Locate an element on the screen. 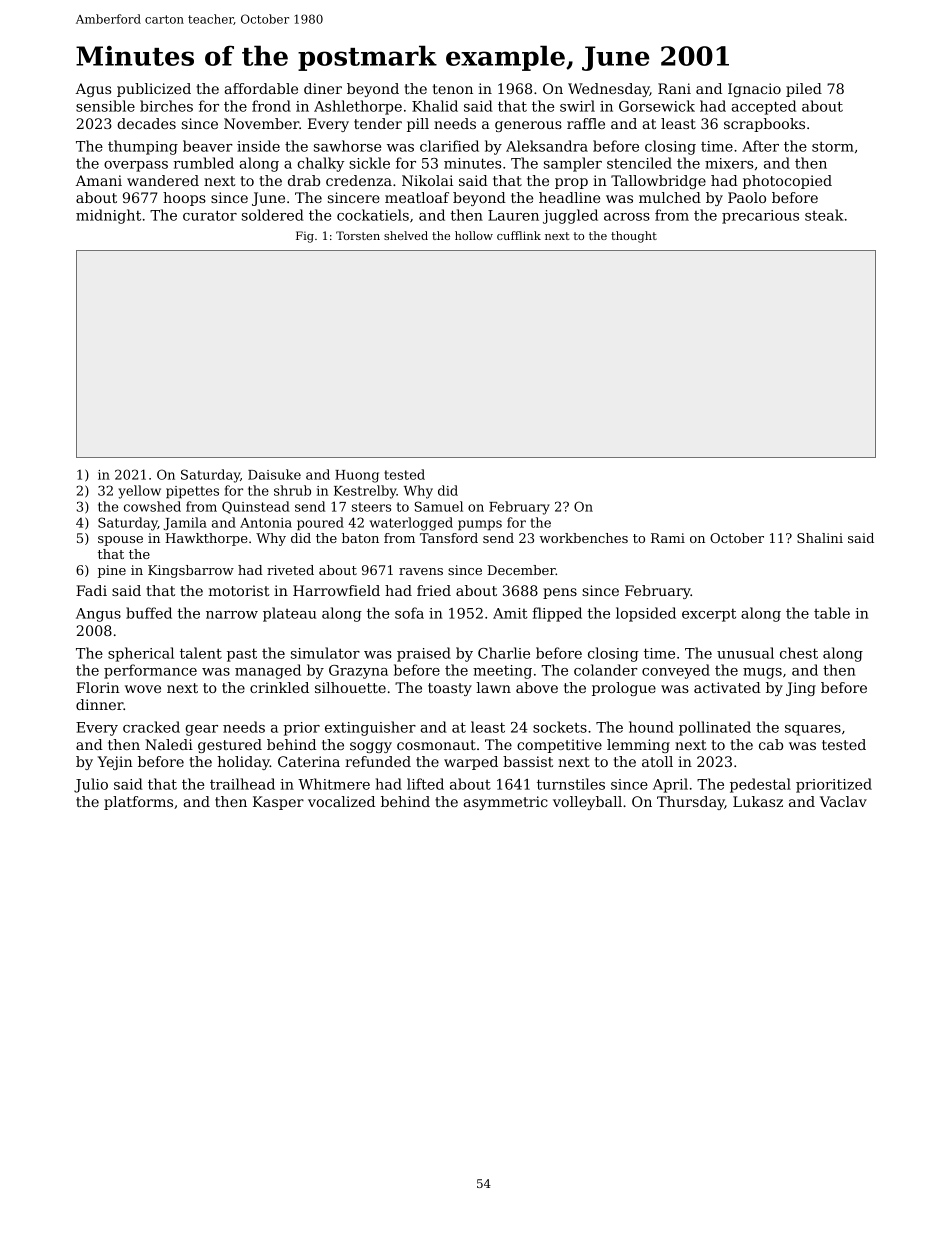 The height and width of the screenshot is (1233, 952). Wednesday is located at coordinates (609, 90).
